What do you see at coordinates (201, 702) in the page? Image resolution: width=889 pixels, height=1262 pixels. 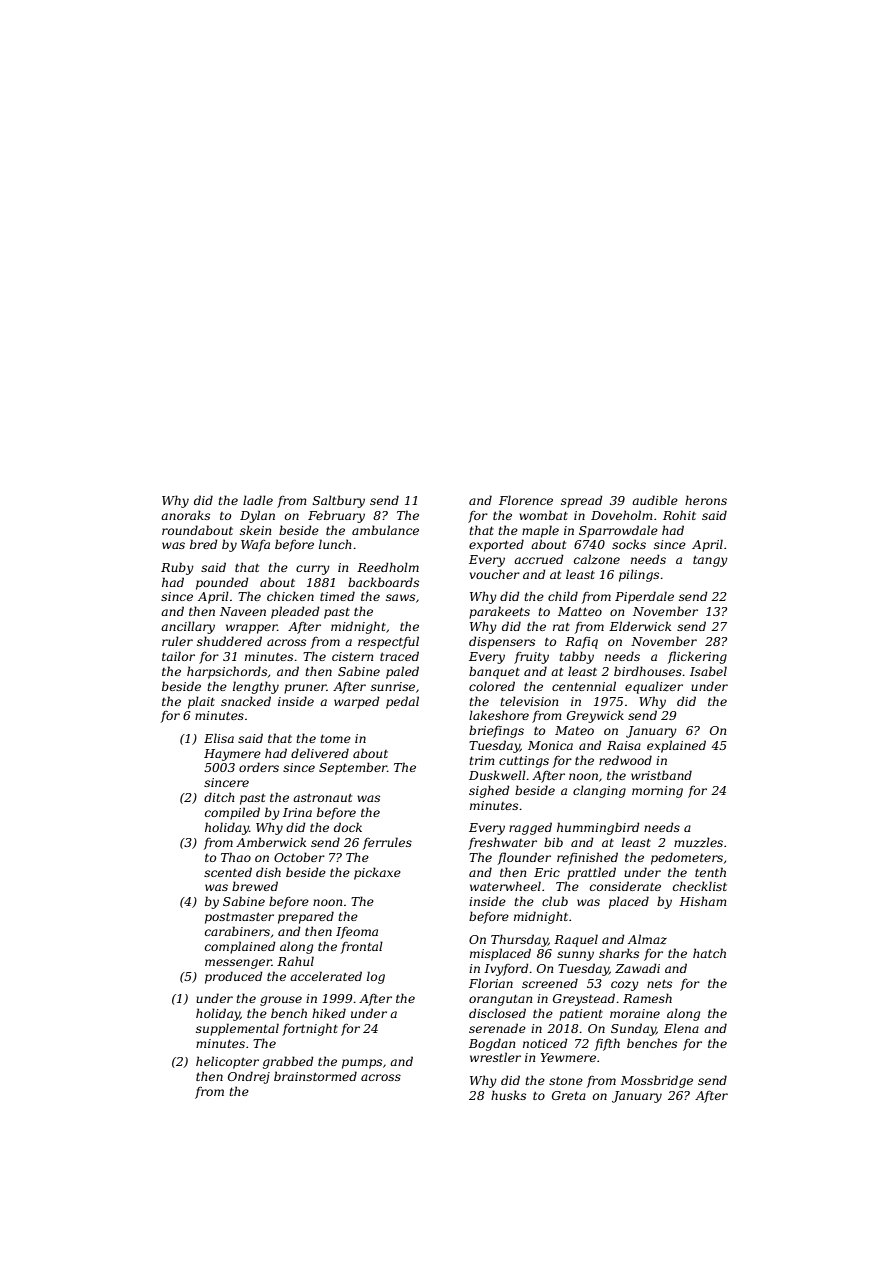 I see `plait` at bounding box center [201, 702].
